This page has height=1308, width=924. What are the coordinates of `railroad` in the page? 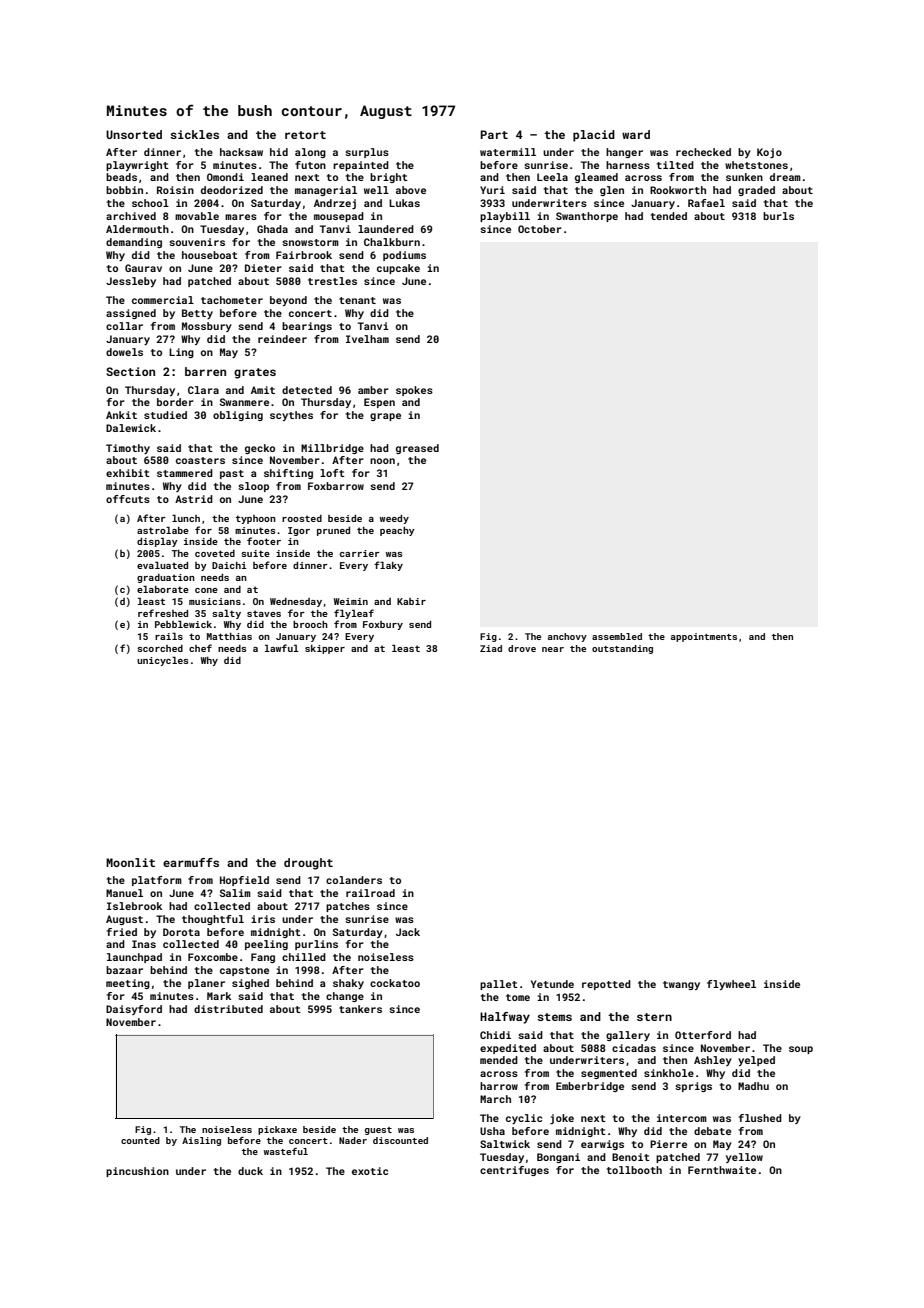 It's located at (370, 893).
